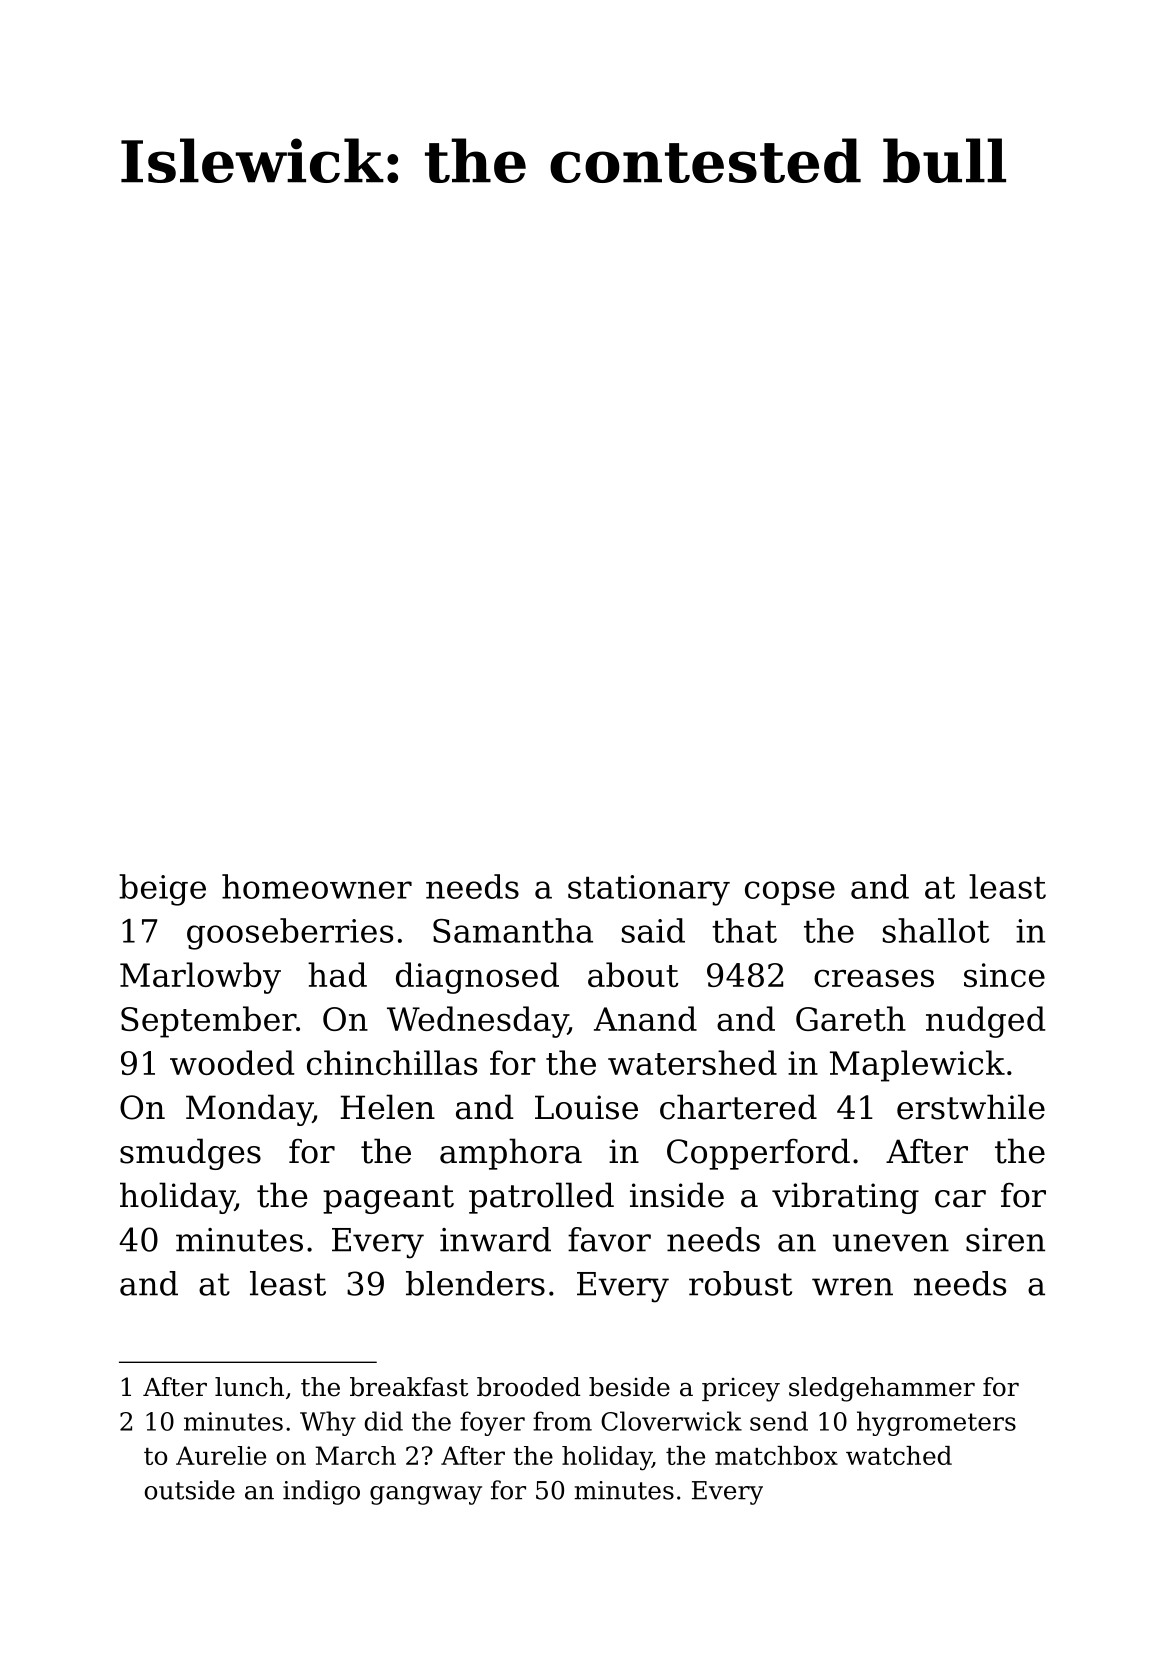 This screenshot has width=1165, height=1654. Describe the element at coordinates (649, 890) in the screenshot. I see `stationary` at that location.
